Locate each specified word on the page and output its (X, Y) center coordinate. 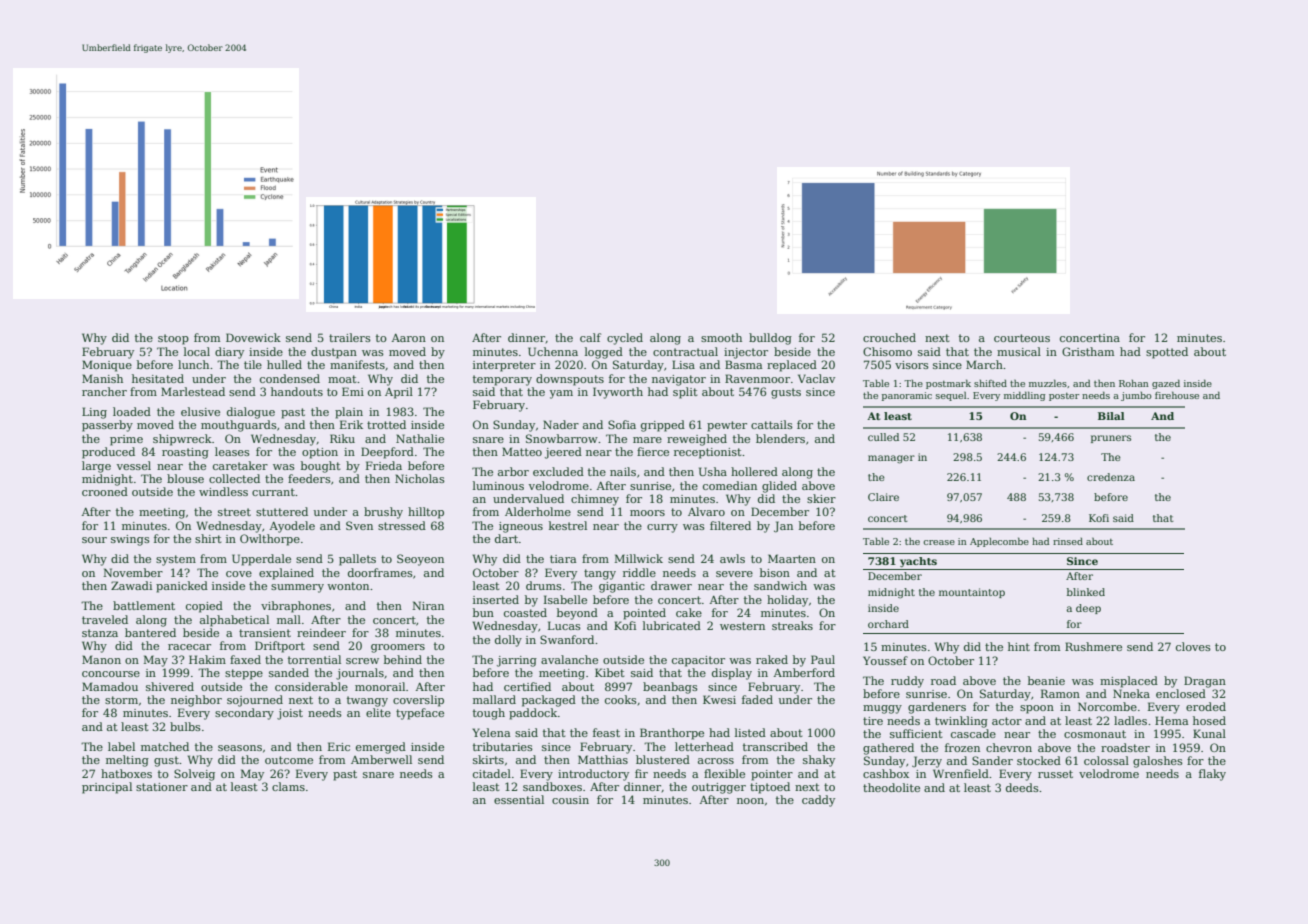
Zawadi (131, 585)
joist (290, 714)
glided (779, 487)
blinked (1086, 592)
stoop (173, 339)
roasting (185, 453)
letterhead (704, 746)
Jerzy (927, 762)
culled (883, 437)
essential (519, 799)
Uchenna (553, 351)
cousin (570, 800)
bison (775, 572)
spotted (1167, 353)
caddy (818, 801)
